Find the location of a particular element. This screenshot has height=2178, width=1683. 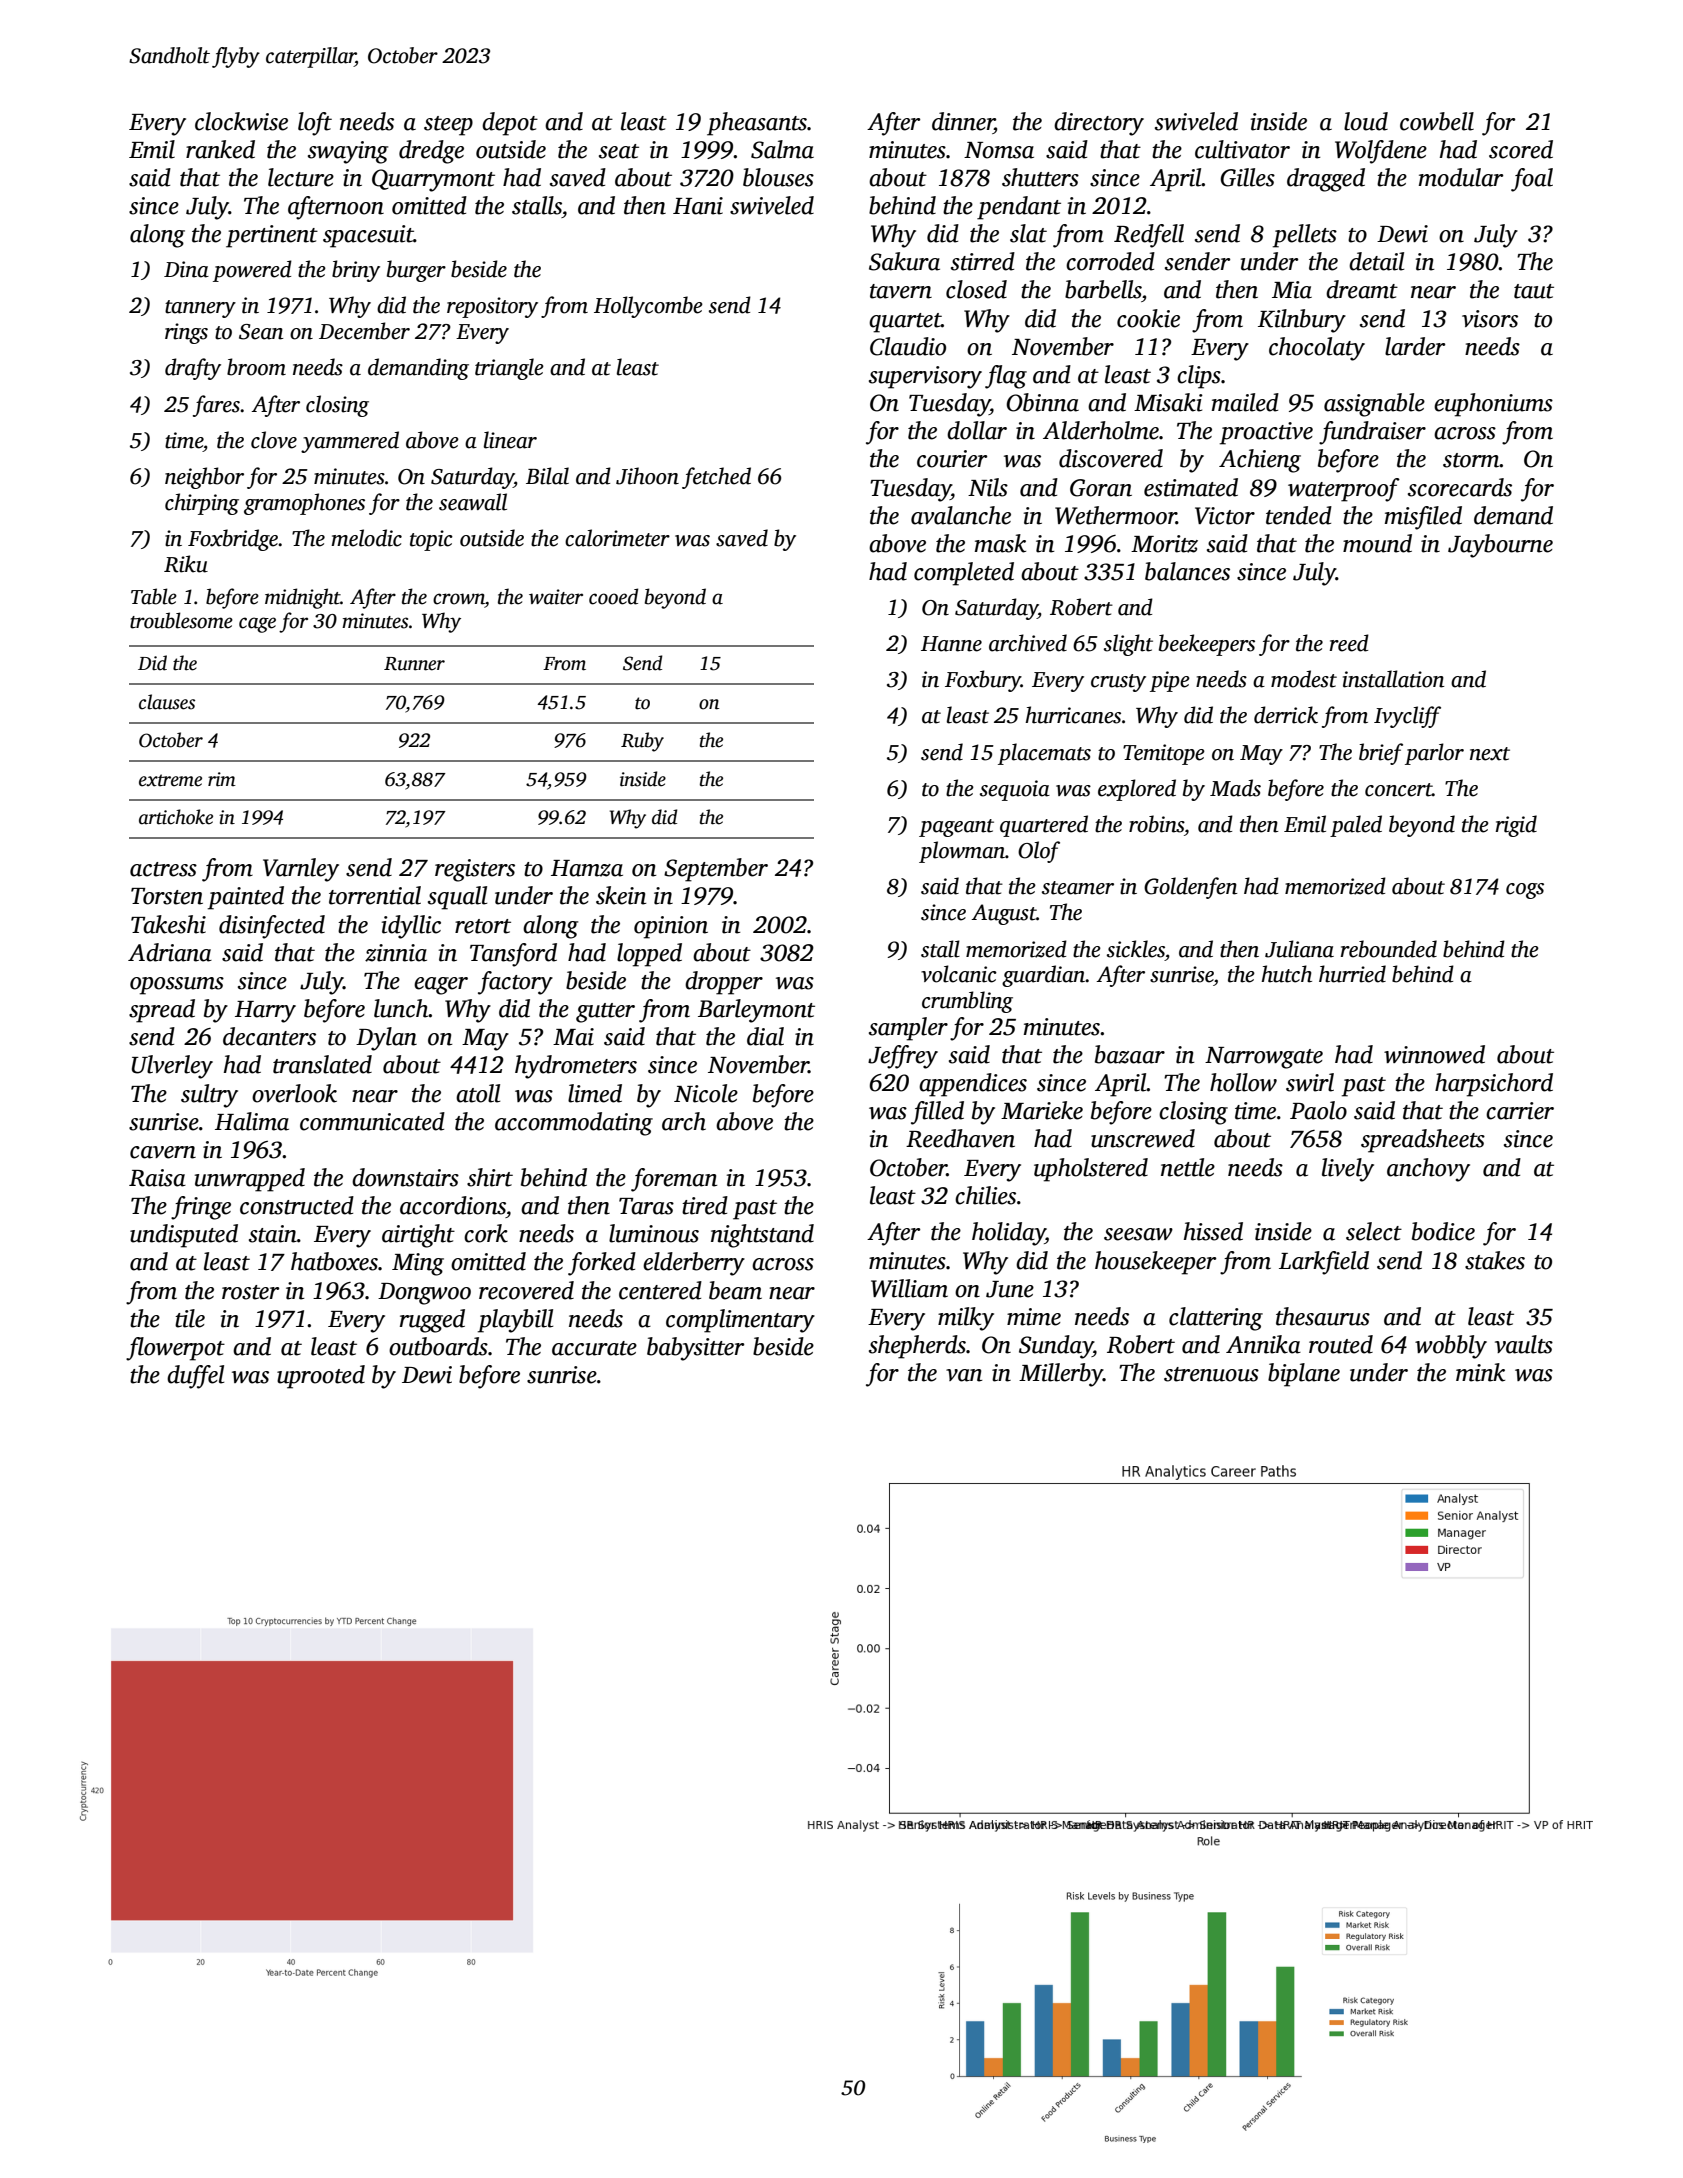

loud is located at coordinates (1366, 121).
